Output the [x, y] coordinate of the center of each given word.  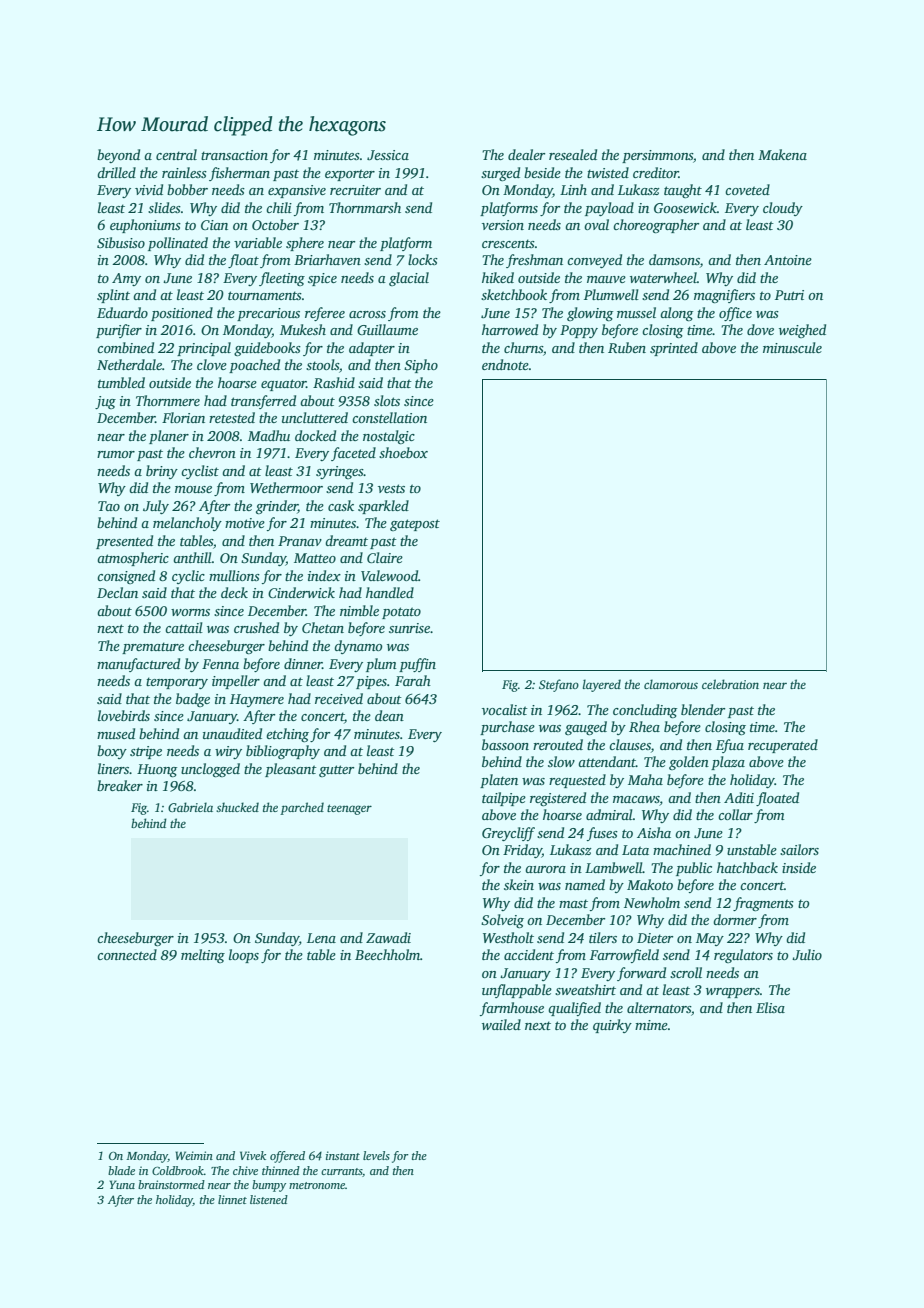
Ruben [627, 347]
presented [124, 542]
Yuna [122, 1184]
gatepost [415, 525]
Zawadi [388, 937]
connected [127, 954]
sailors [799, 849]
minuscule [792, 347]
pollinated [178, 244]
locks [423, 259]
